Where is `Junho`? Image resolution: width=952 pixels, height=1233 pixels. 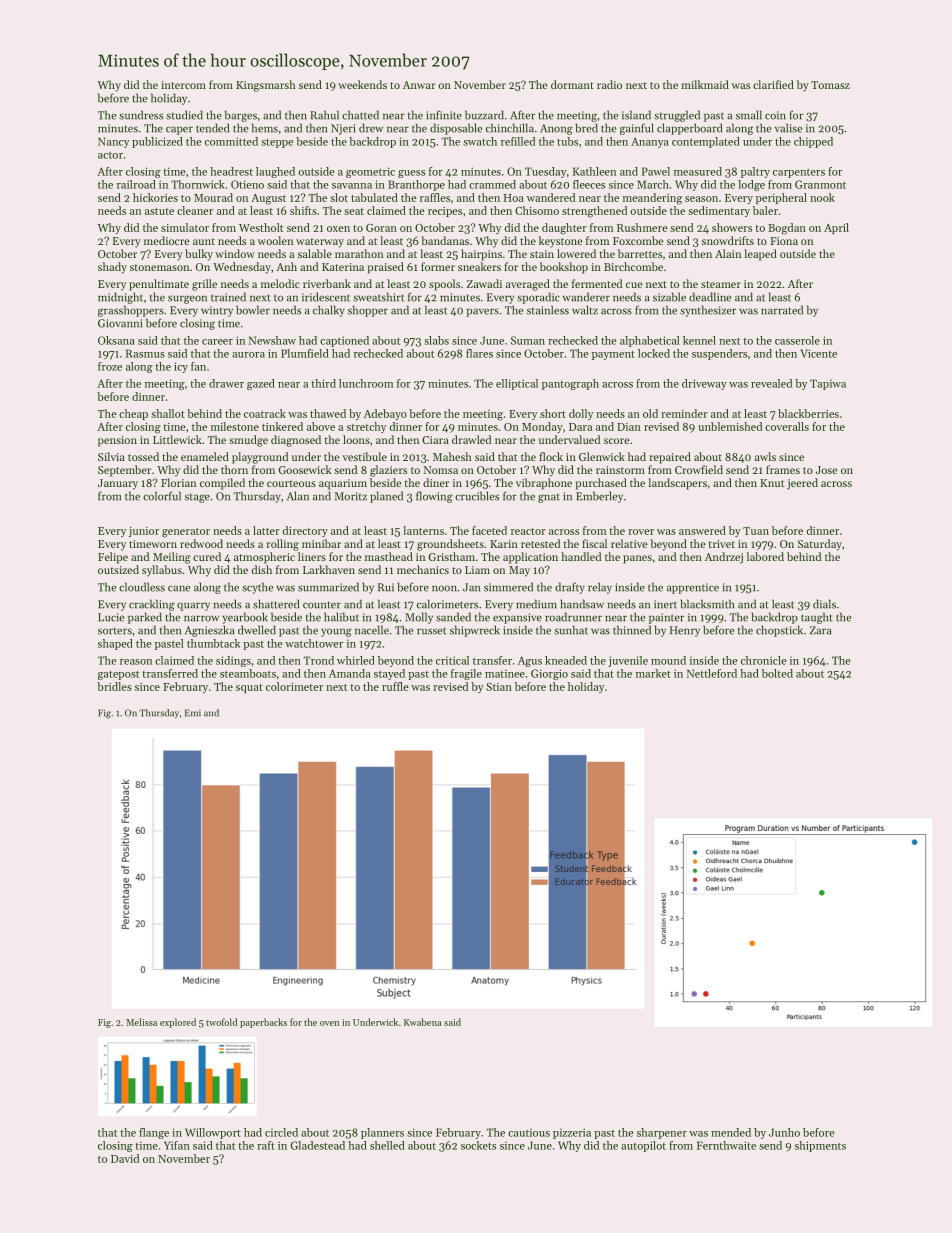 Junho is located at coordinates (784, 1132).
